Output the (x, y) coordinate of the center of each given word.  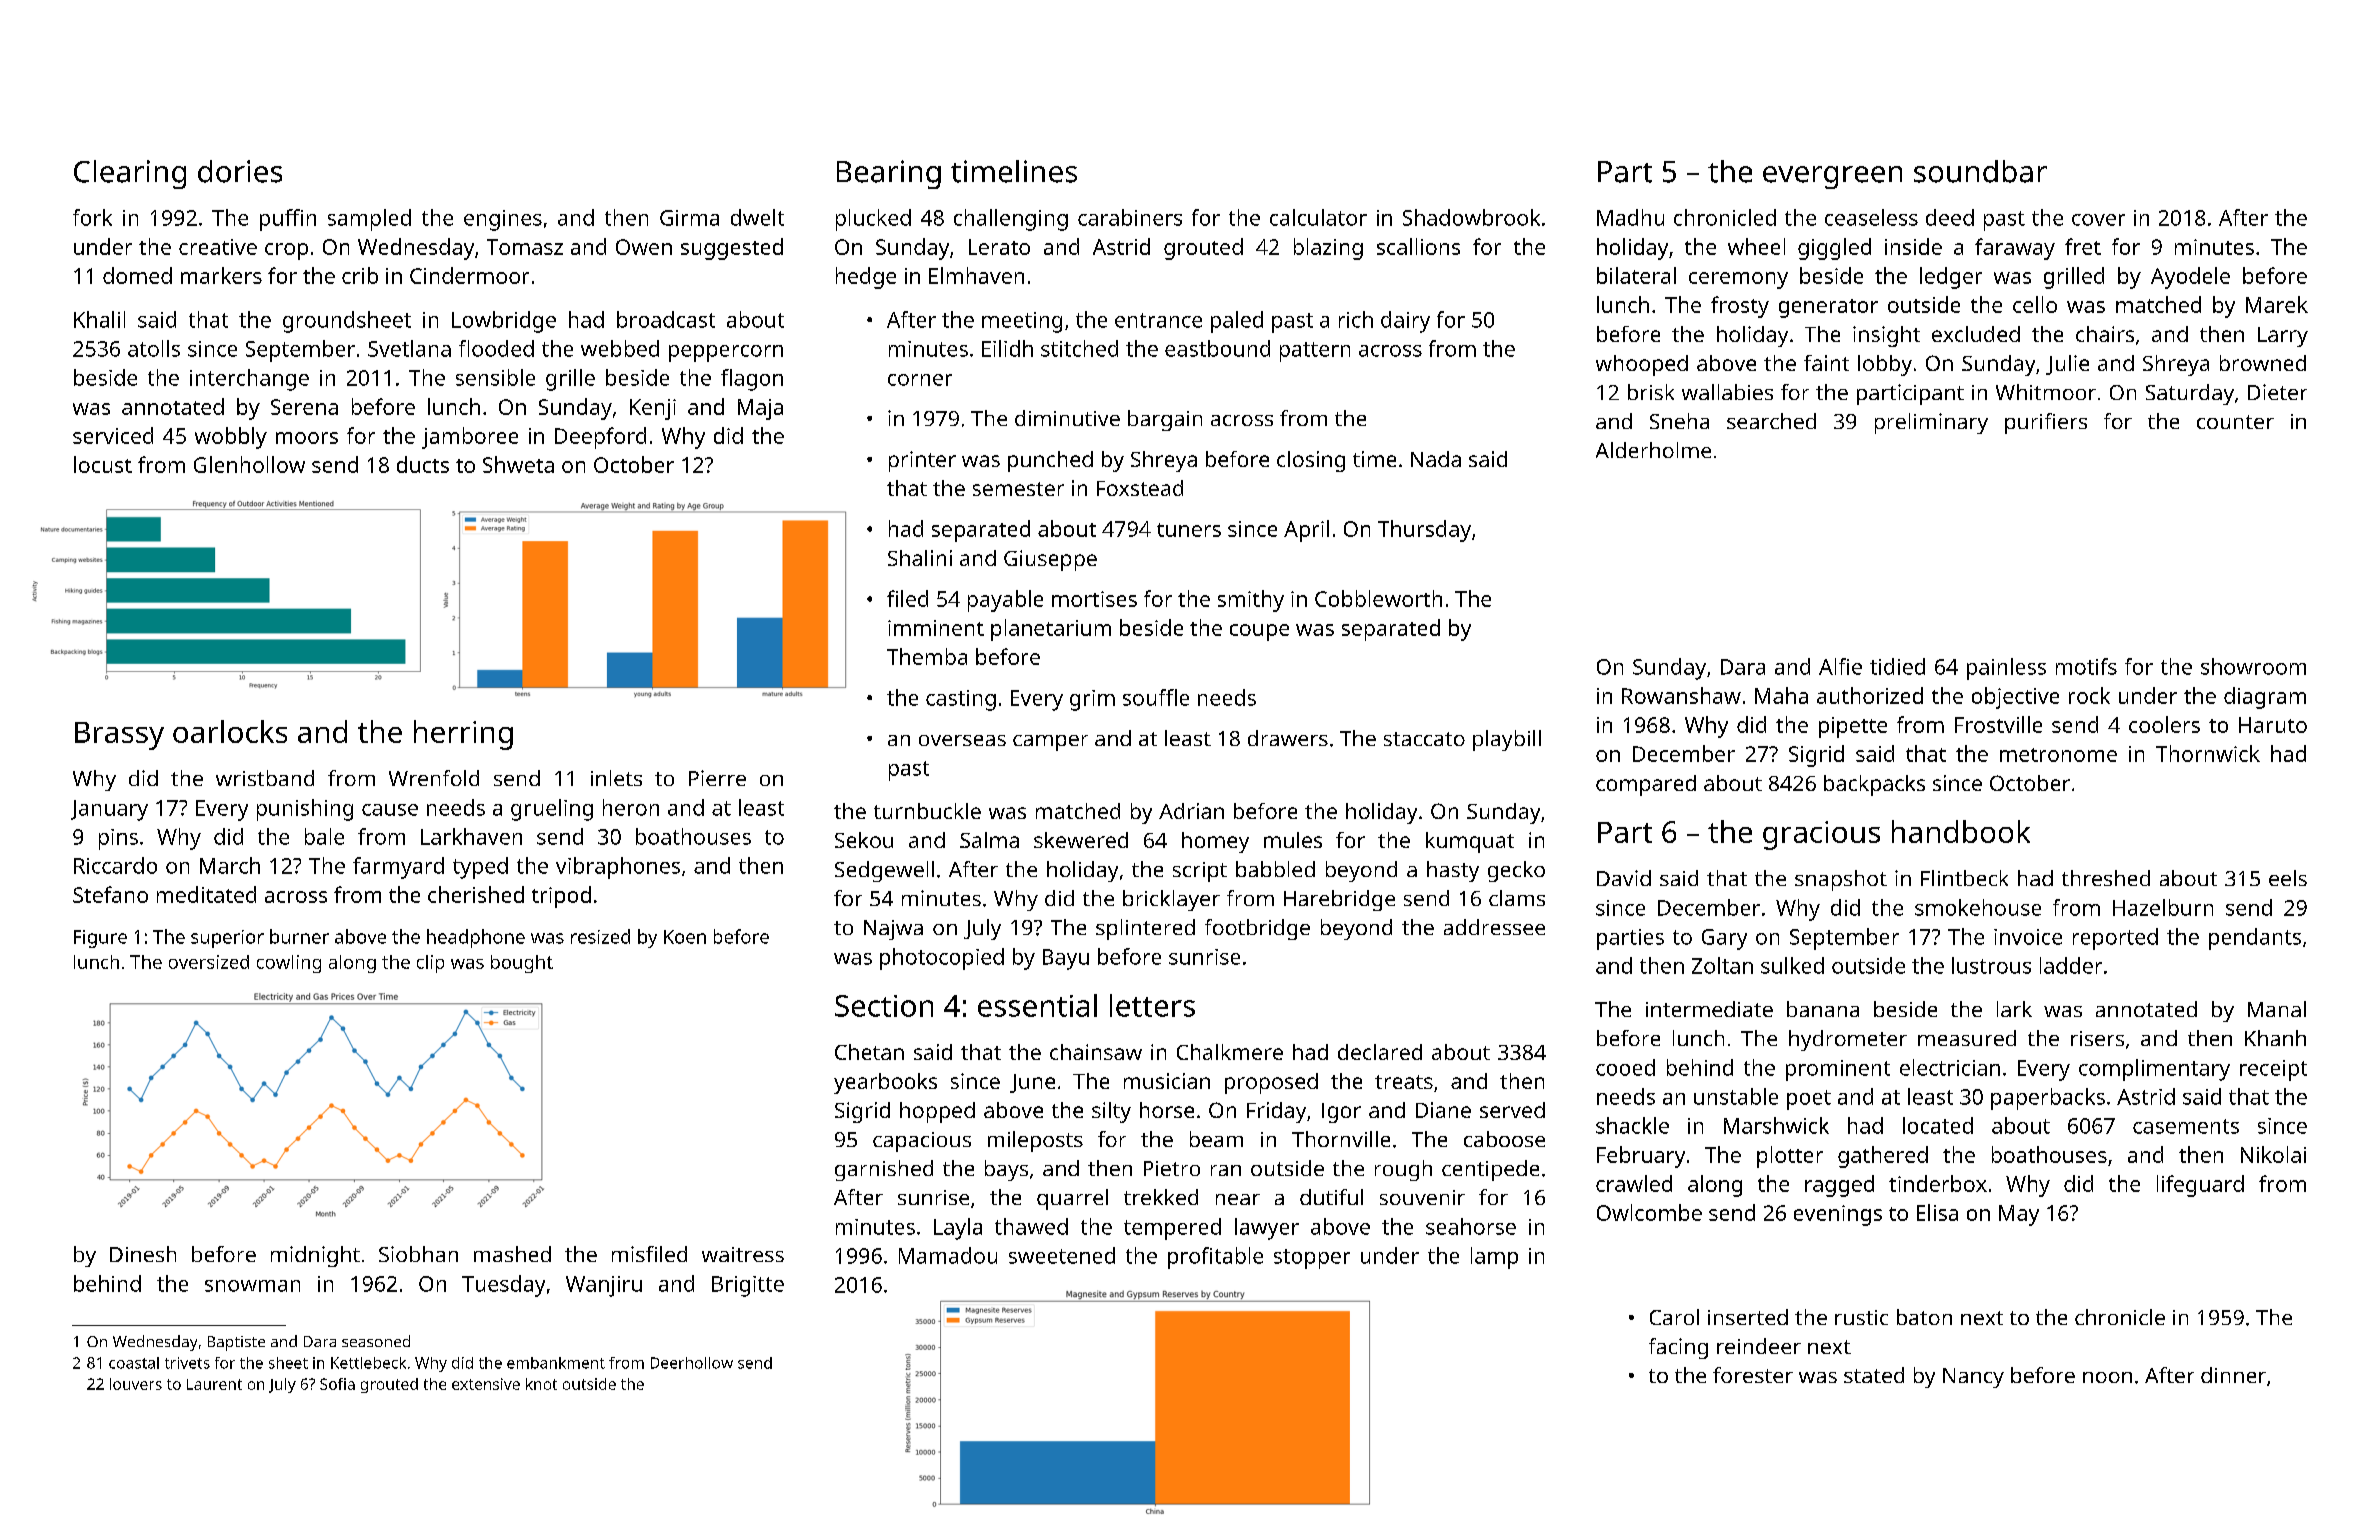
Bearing (889, 174)
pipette (1853, 727)
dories (240, 171)
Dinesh (143, 1254)
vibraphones (618, 868)
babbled (1275, 869)
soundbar (1980, 171)
